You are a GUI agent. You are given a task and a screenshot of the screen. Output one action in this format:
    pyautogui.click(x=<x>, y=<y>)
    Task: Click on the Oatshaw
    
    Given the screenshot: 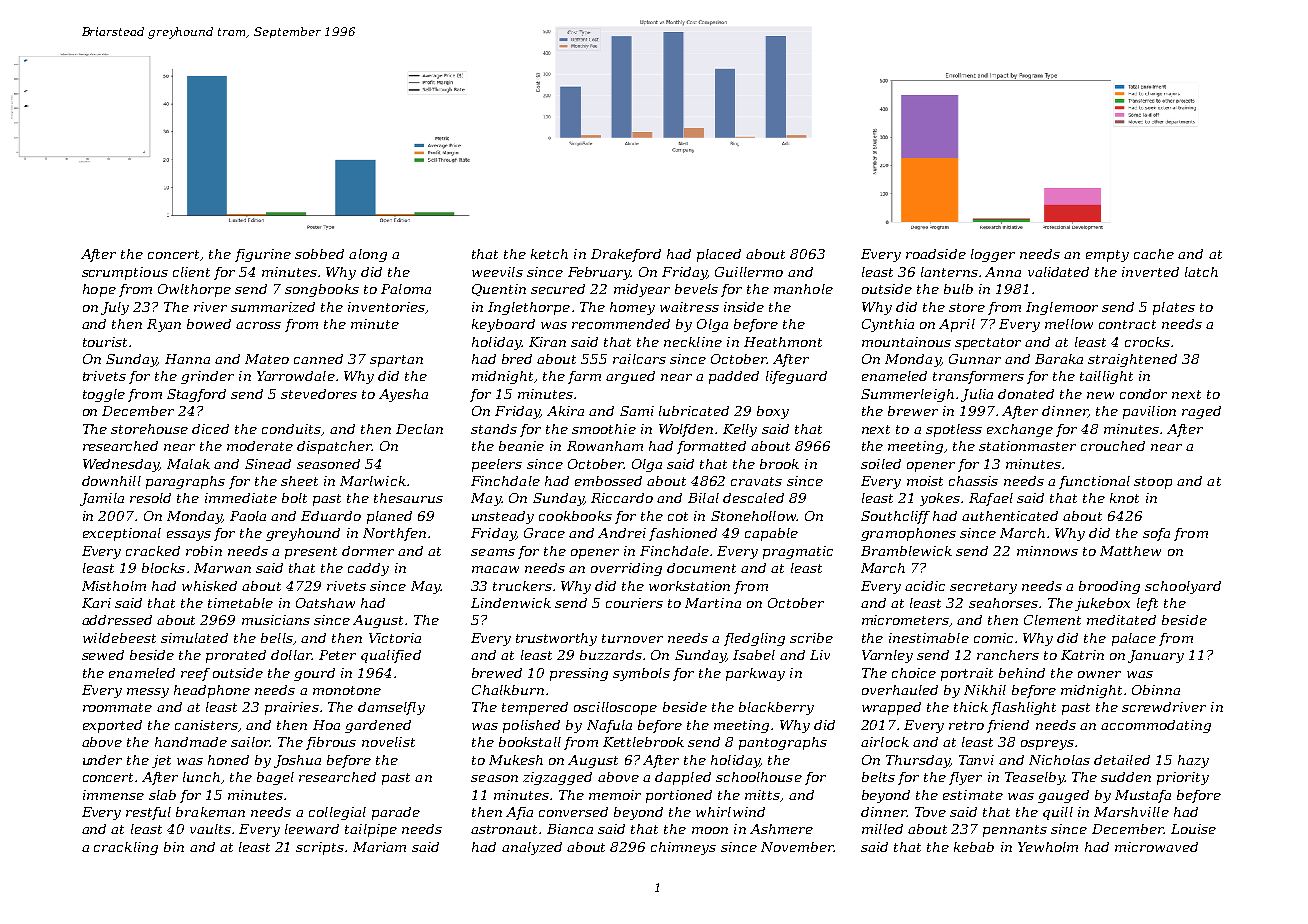 What is the action you would take?
    pyautogui.click(x=325, y=603)
